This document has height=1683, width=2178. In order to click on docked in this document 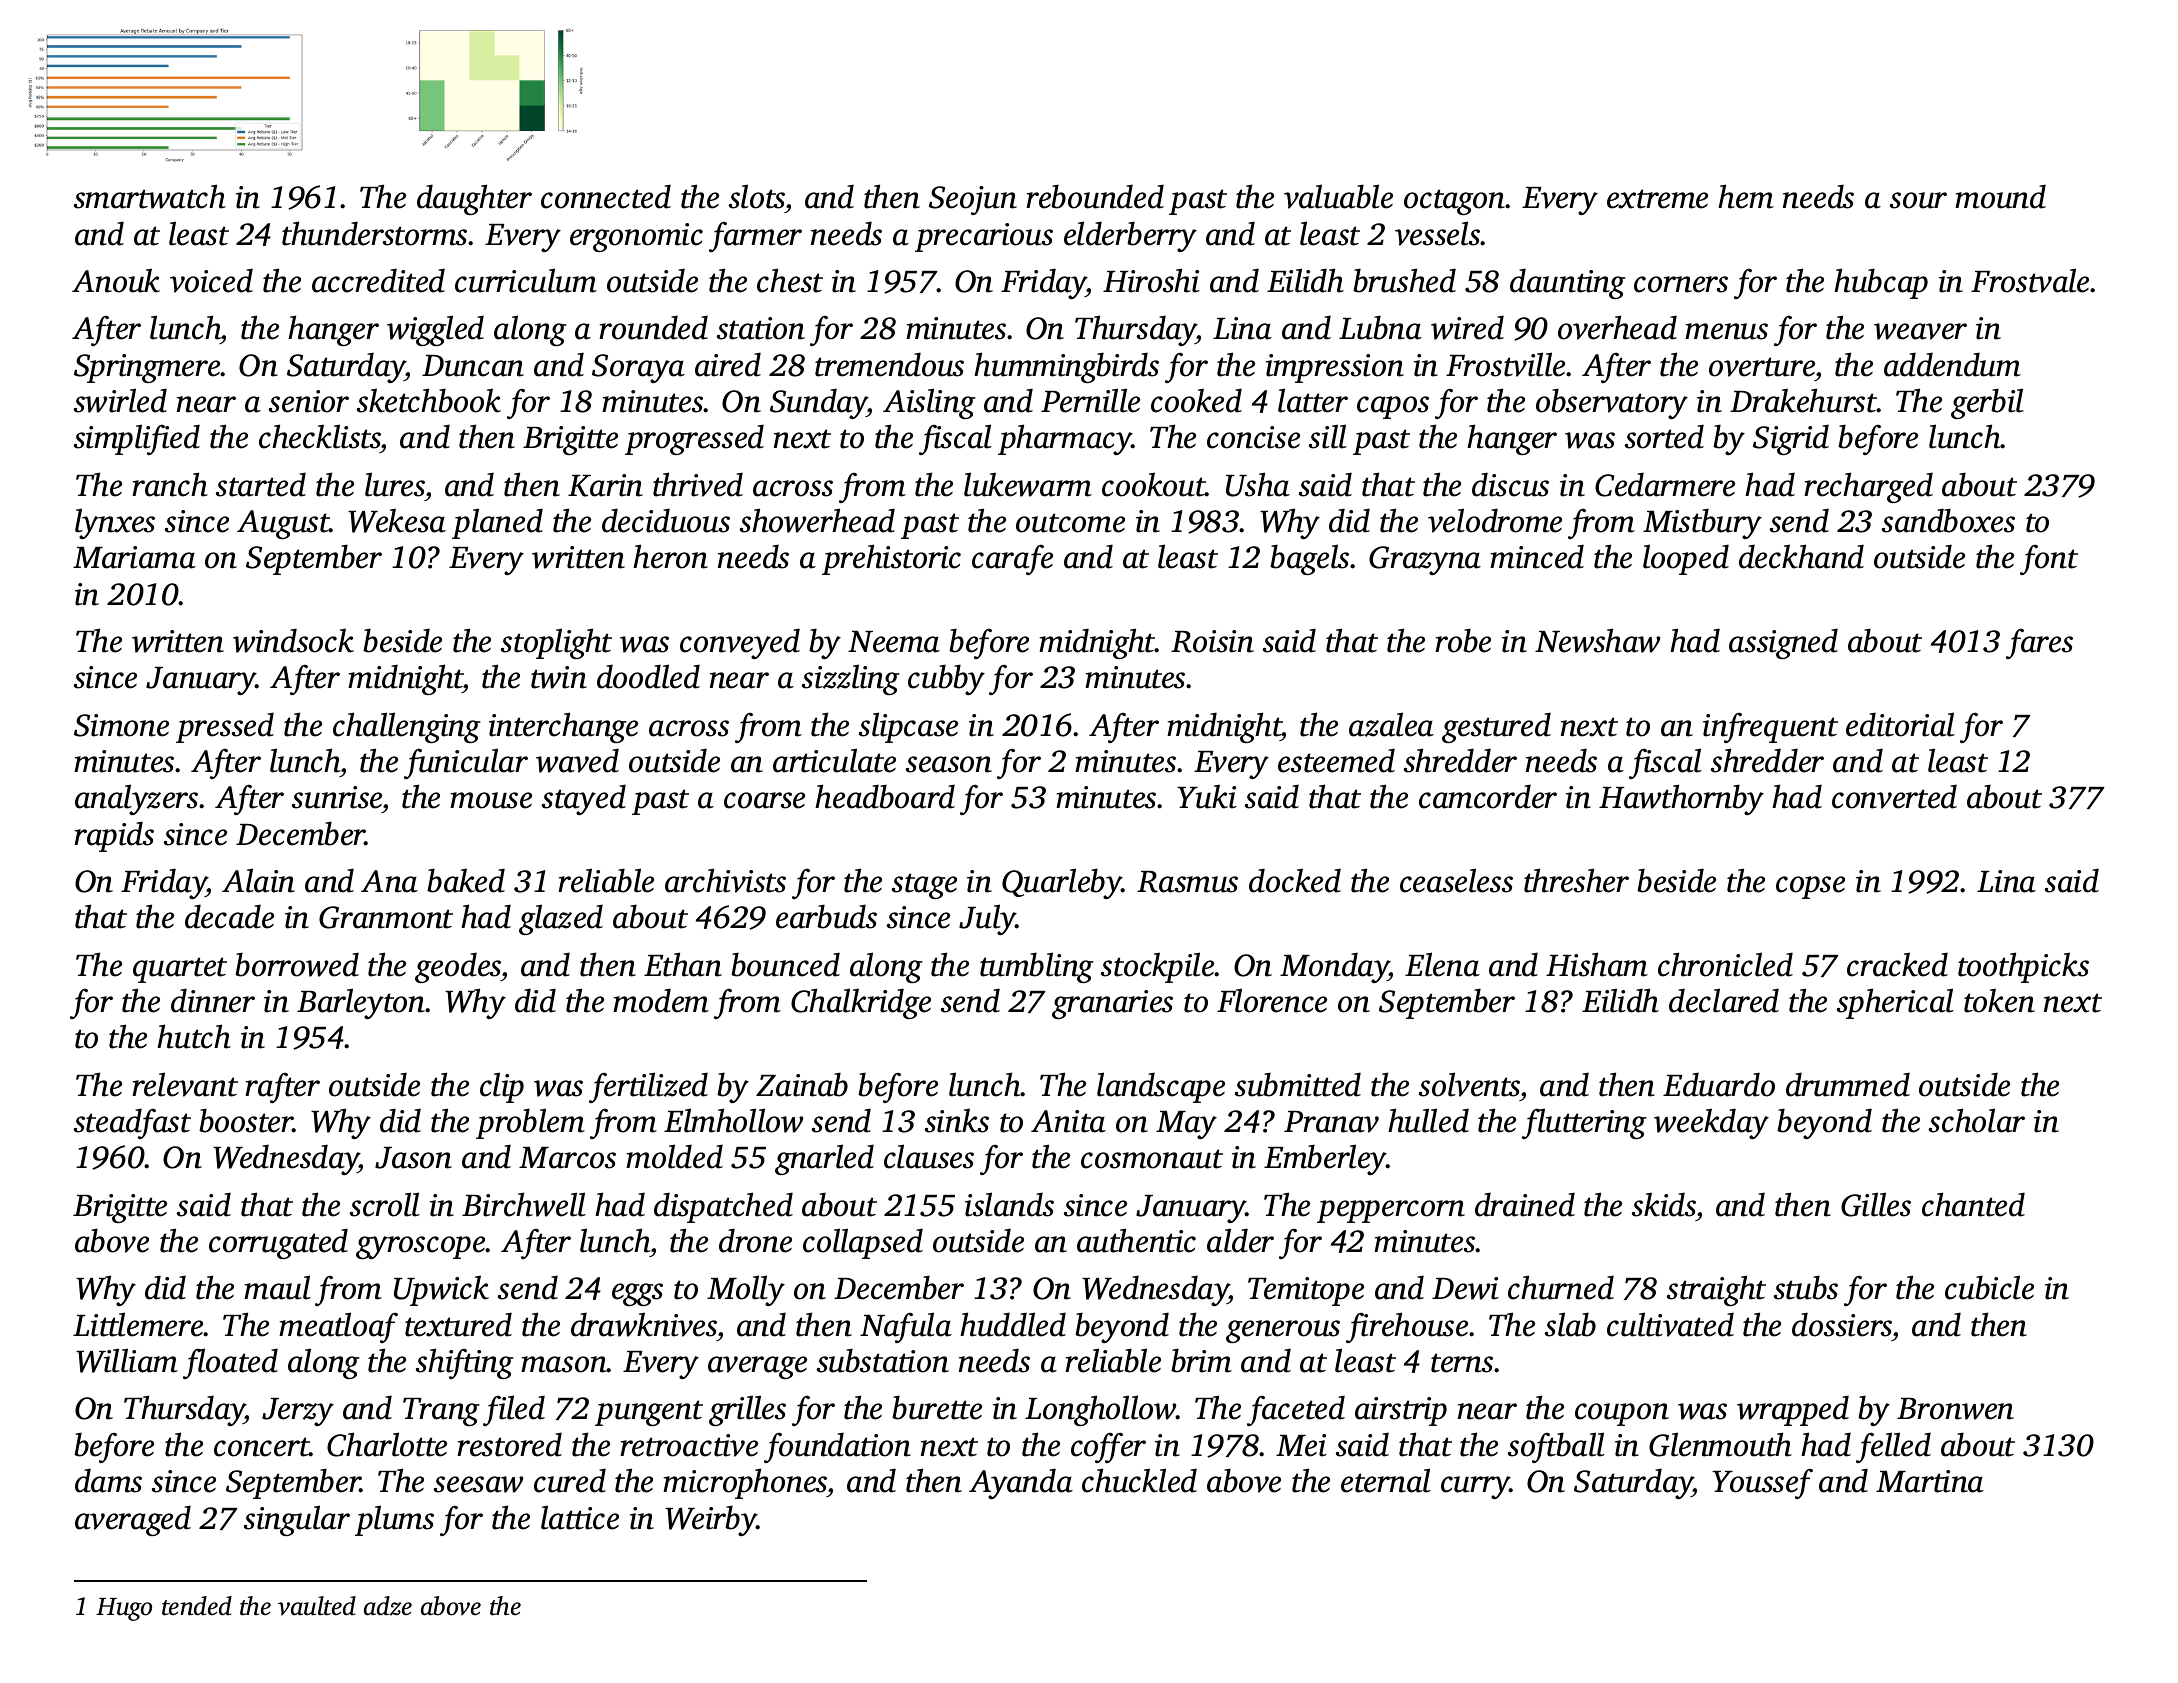, I will do `click(1295, 880)`.
